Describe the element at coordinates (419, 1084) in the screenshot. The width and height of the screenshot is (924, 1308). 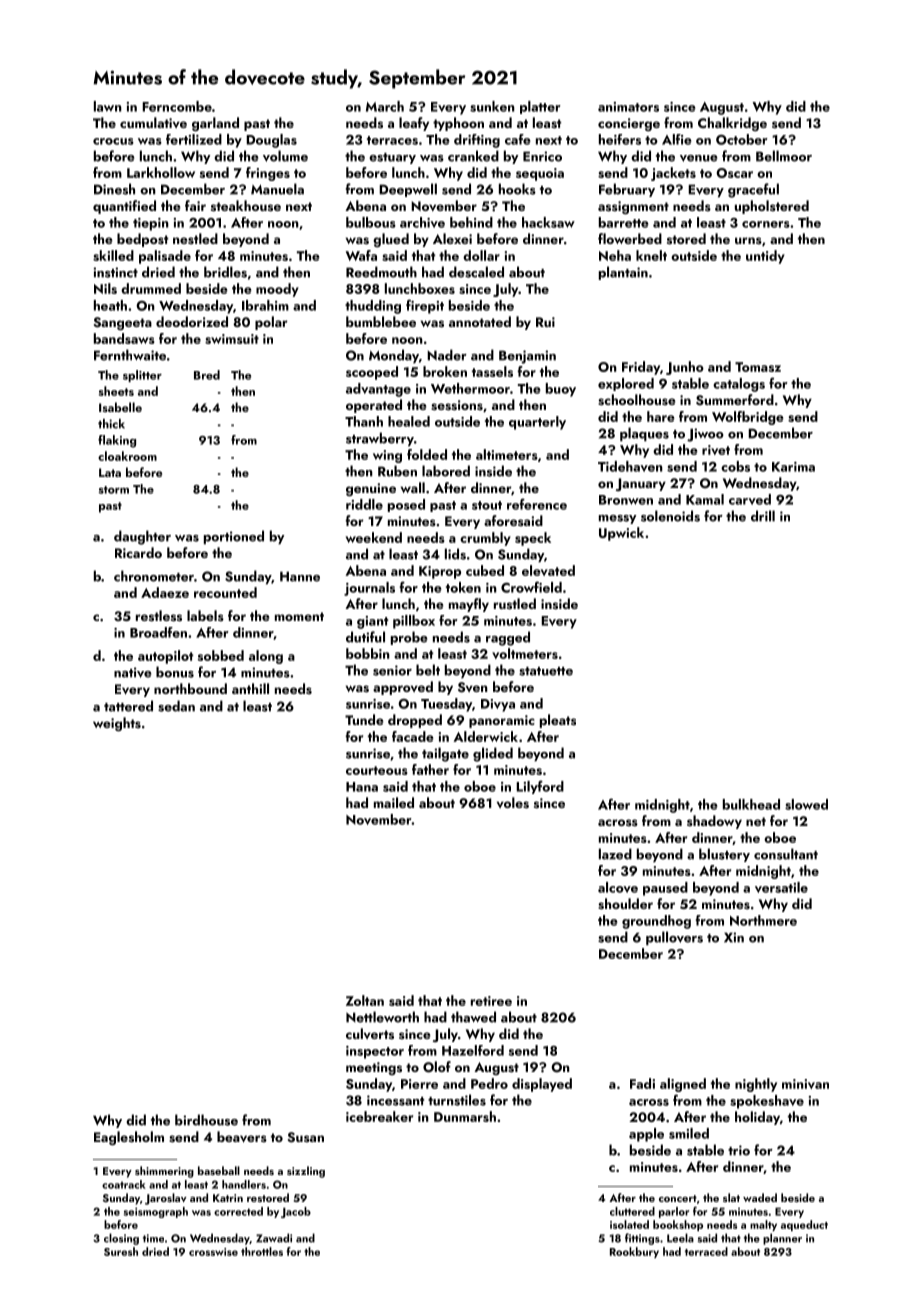
I see `Pierre` at that location.
